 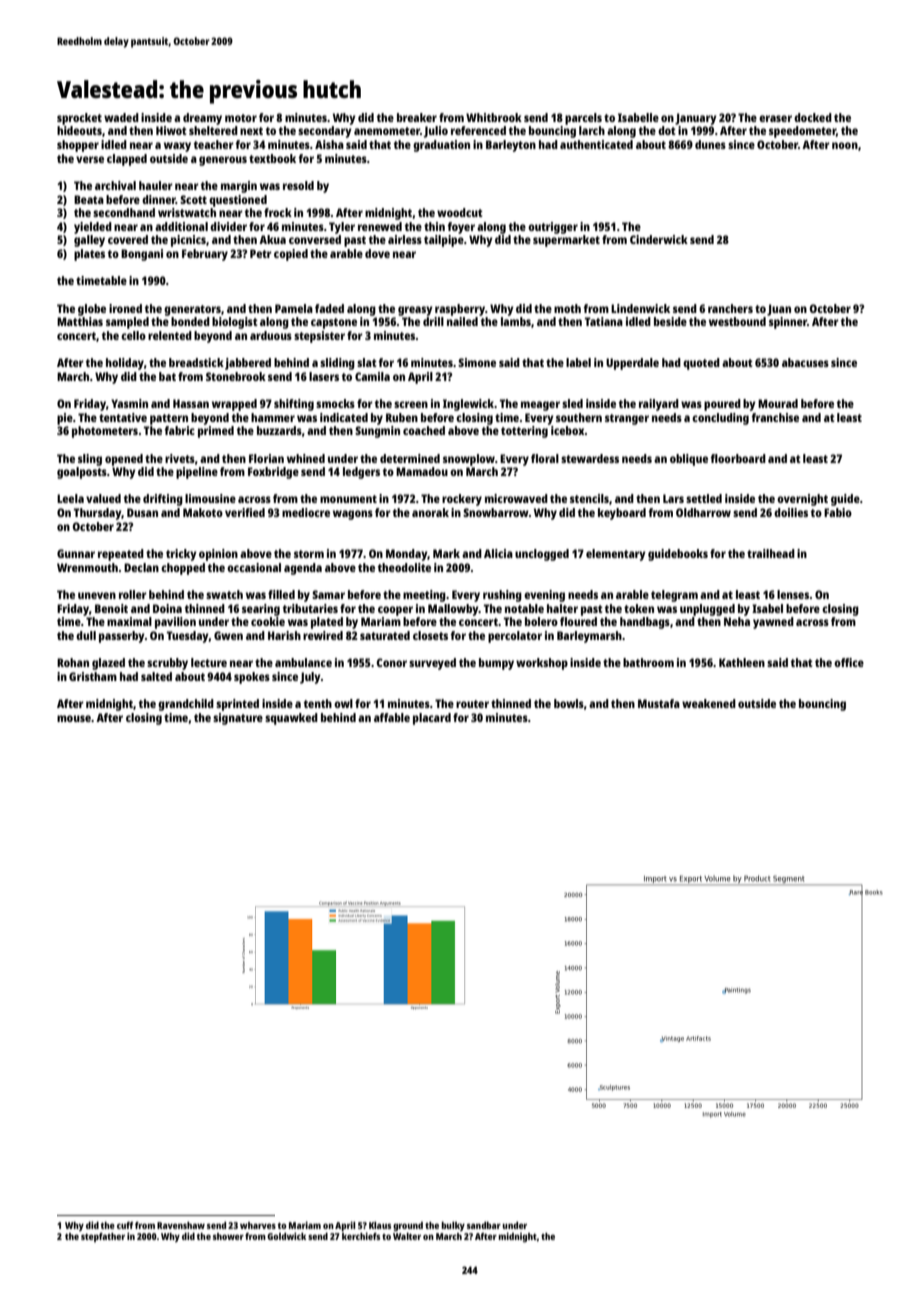 I want to click on bulky, so click(x=453, y=1226).
